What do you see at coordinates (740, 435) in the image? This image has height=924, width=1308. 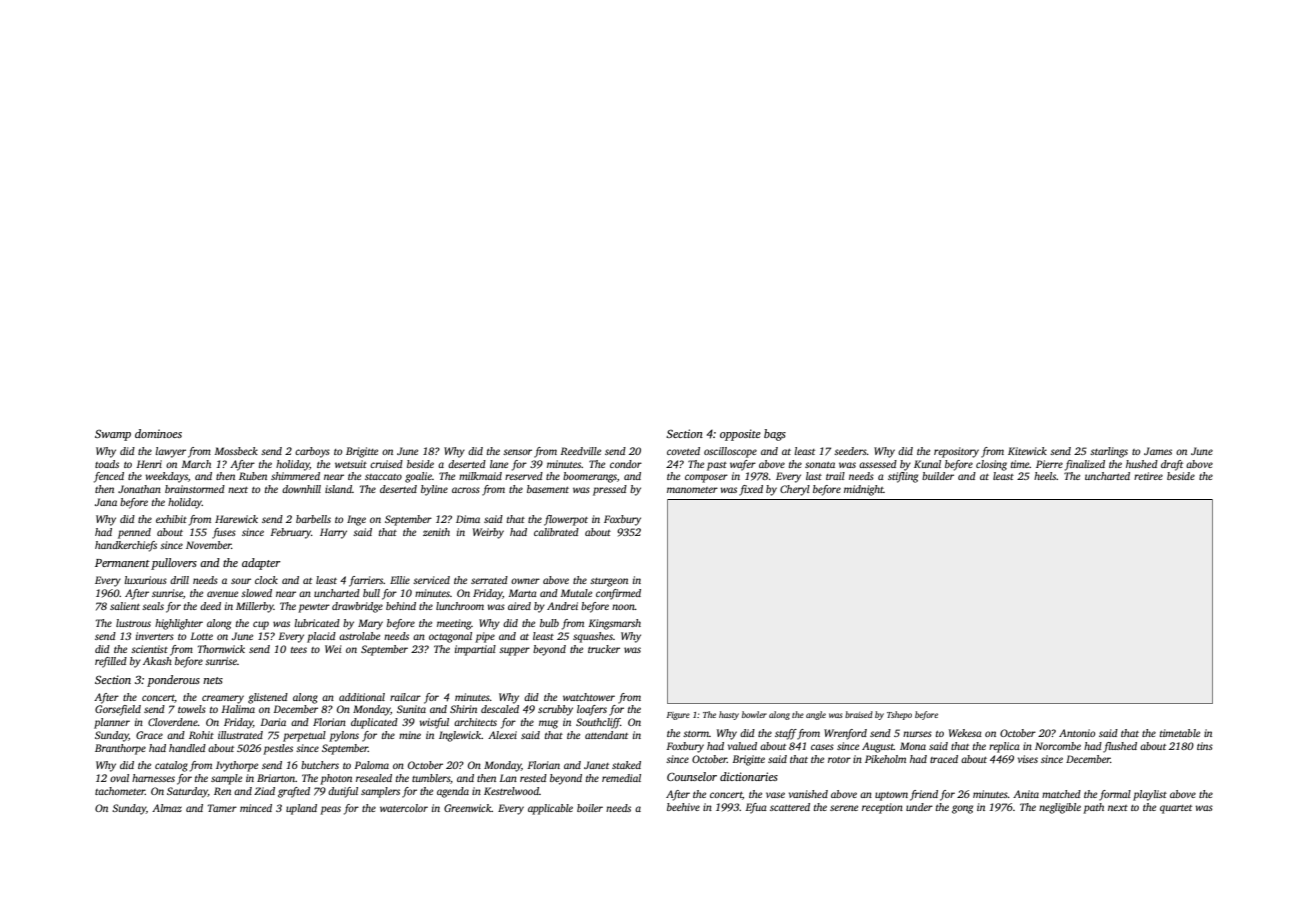 I see `opposite` at bounding box center [740, 435].
